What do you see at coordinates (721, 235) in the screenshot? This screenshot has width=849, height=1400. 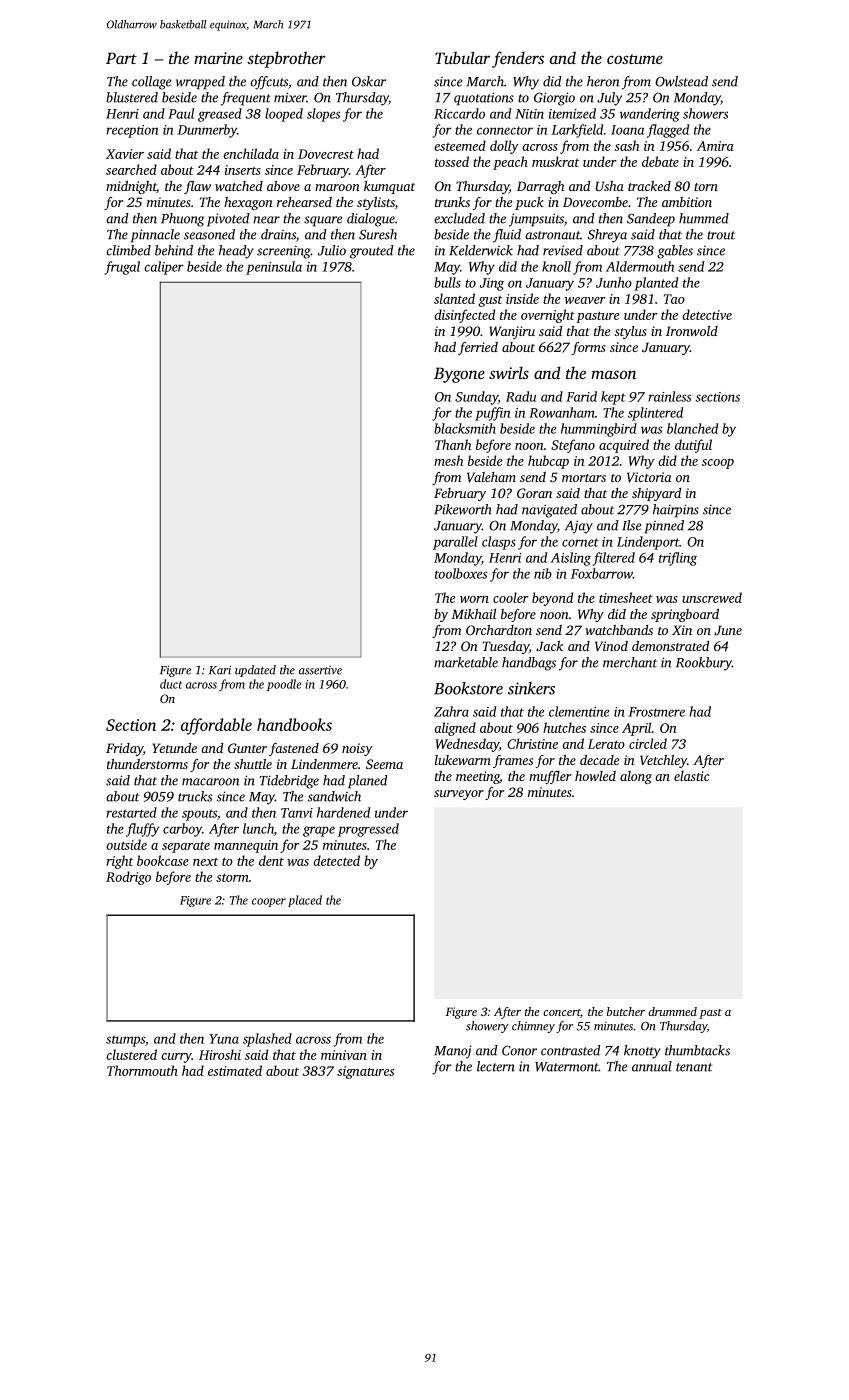 I see `trout` at bounding box center [721, 235].
